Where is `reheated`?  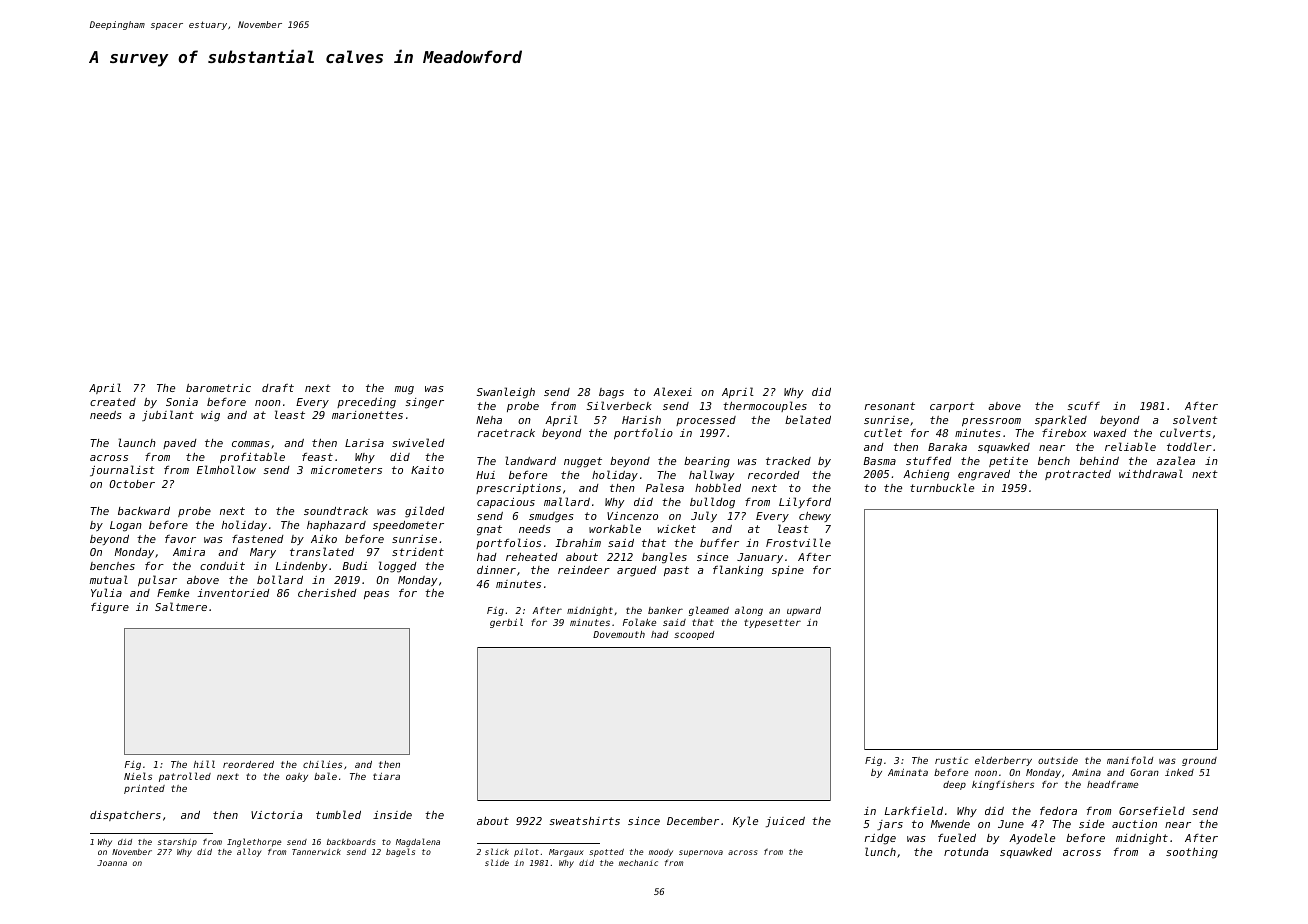 reheated is located at coordinates (532, 557).
